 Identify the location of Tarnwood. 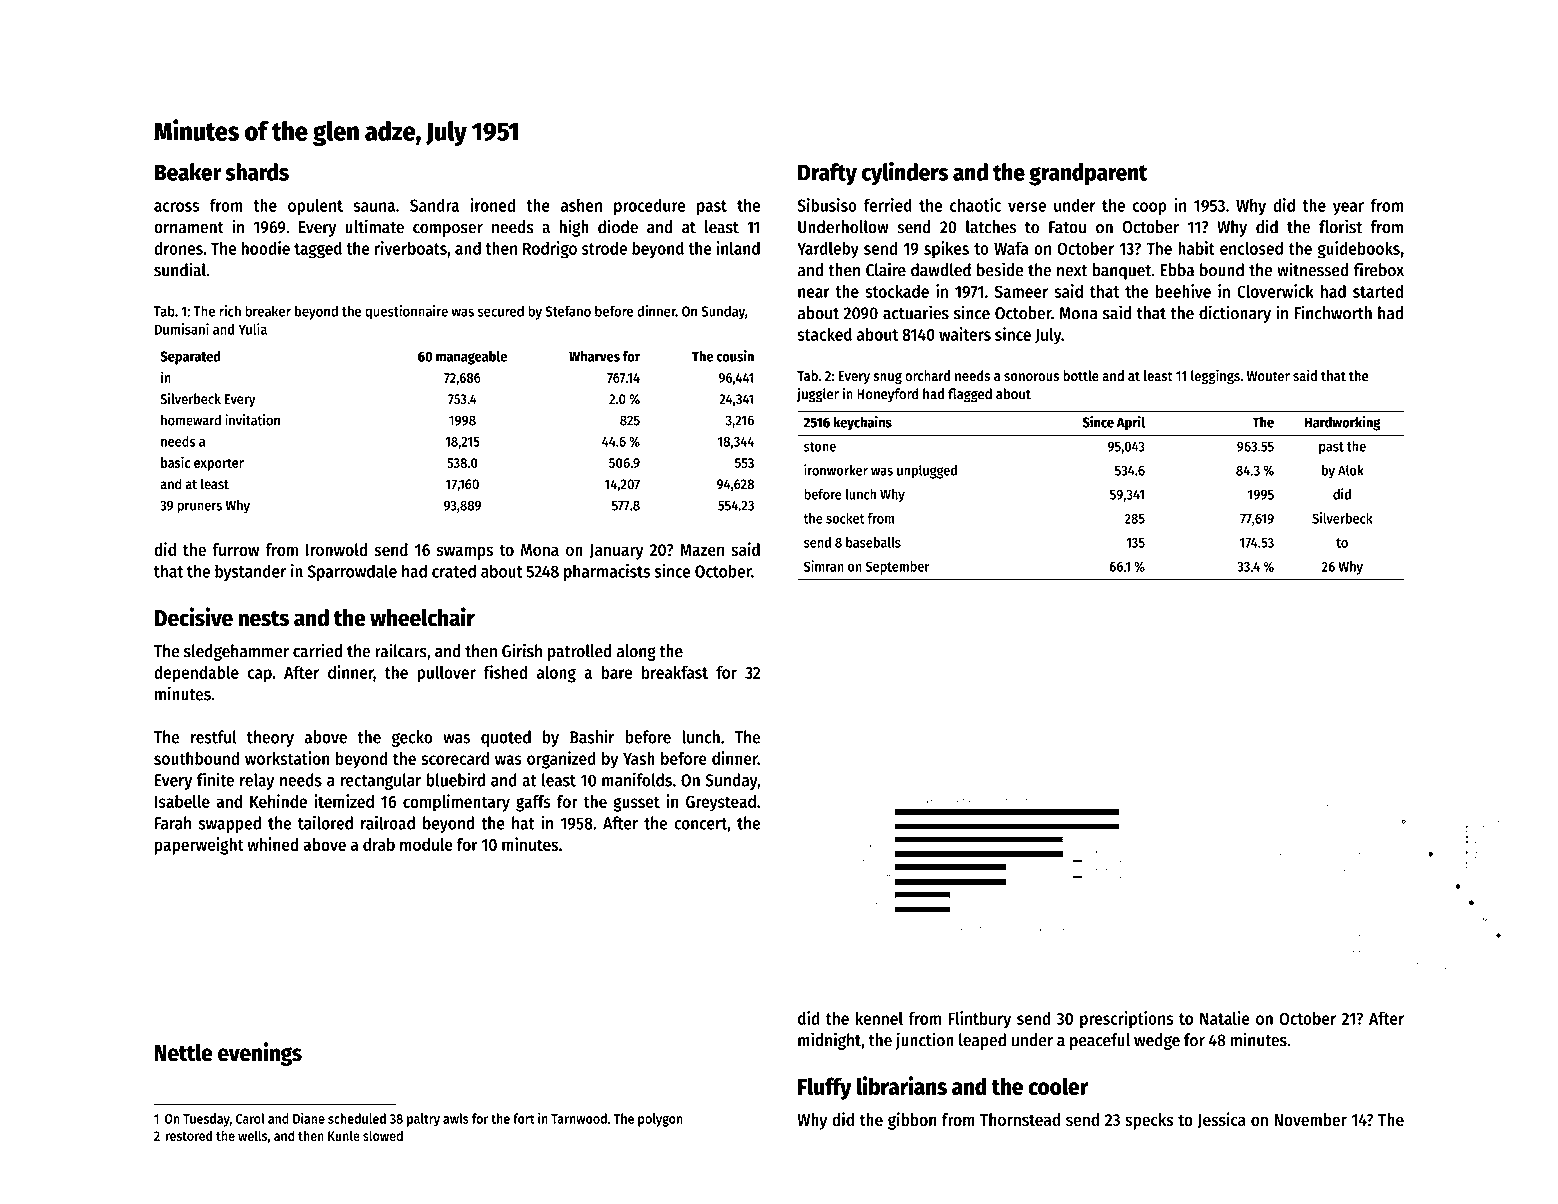
(579, 1118).
